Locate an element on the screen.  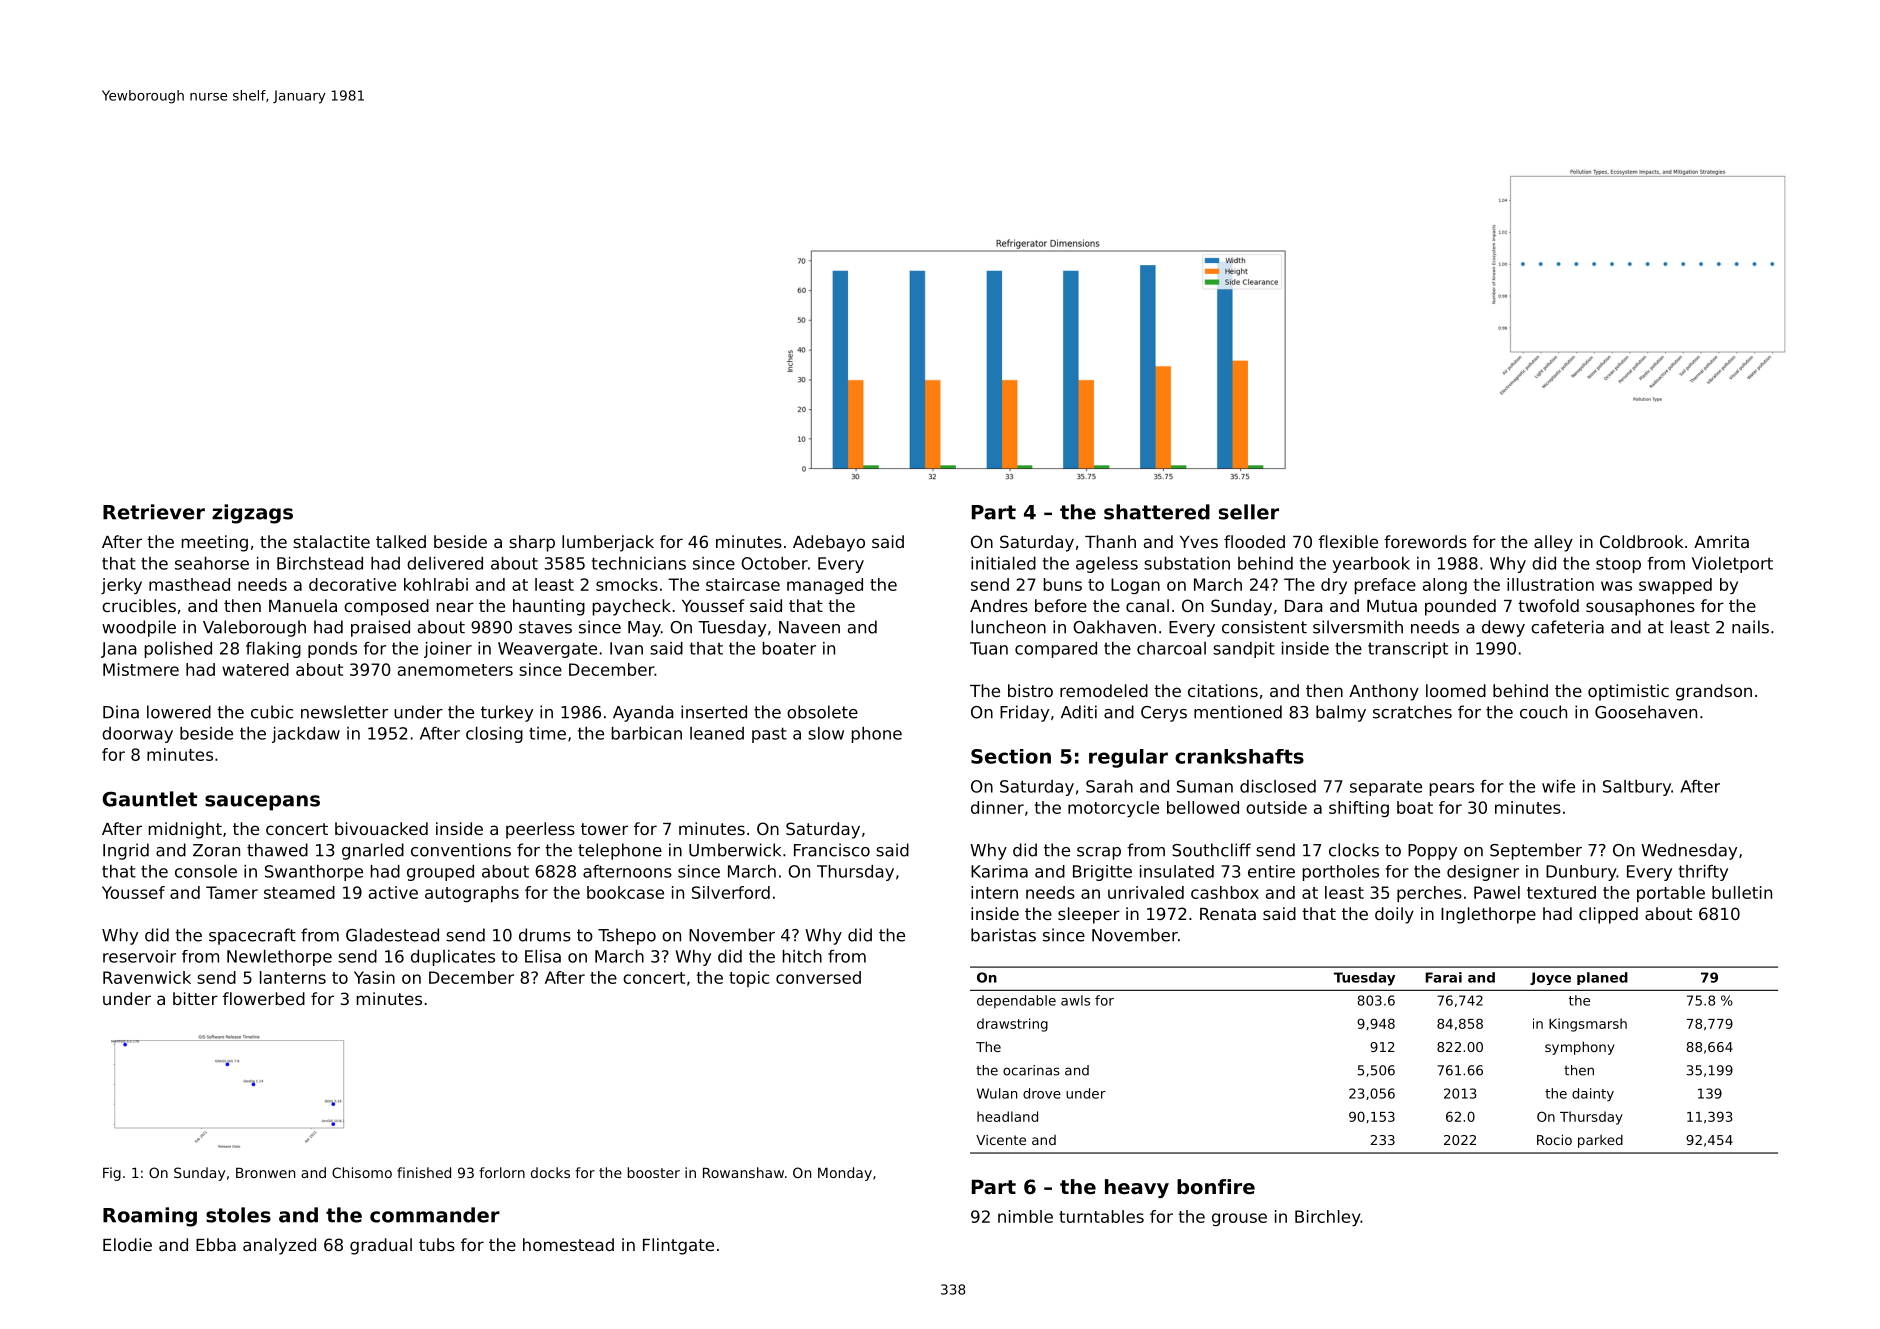
dependable is located at coordinates (1016, 1002).
